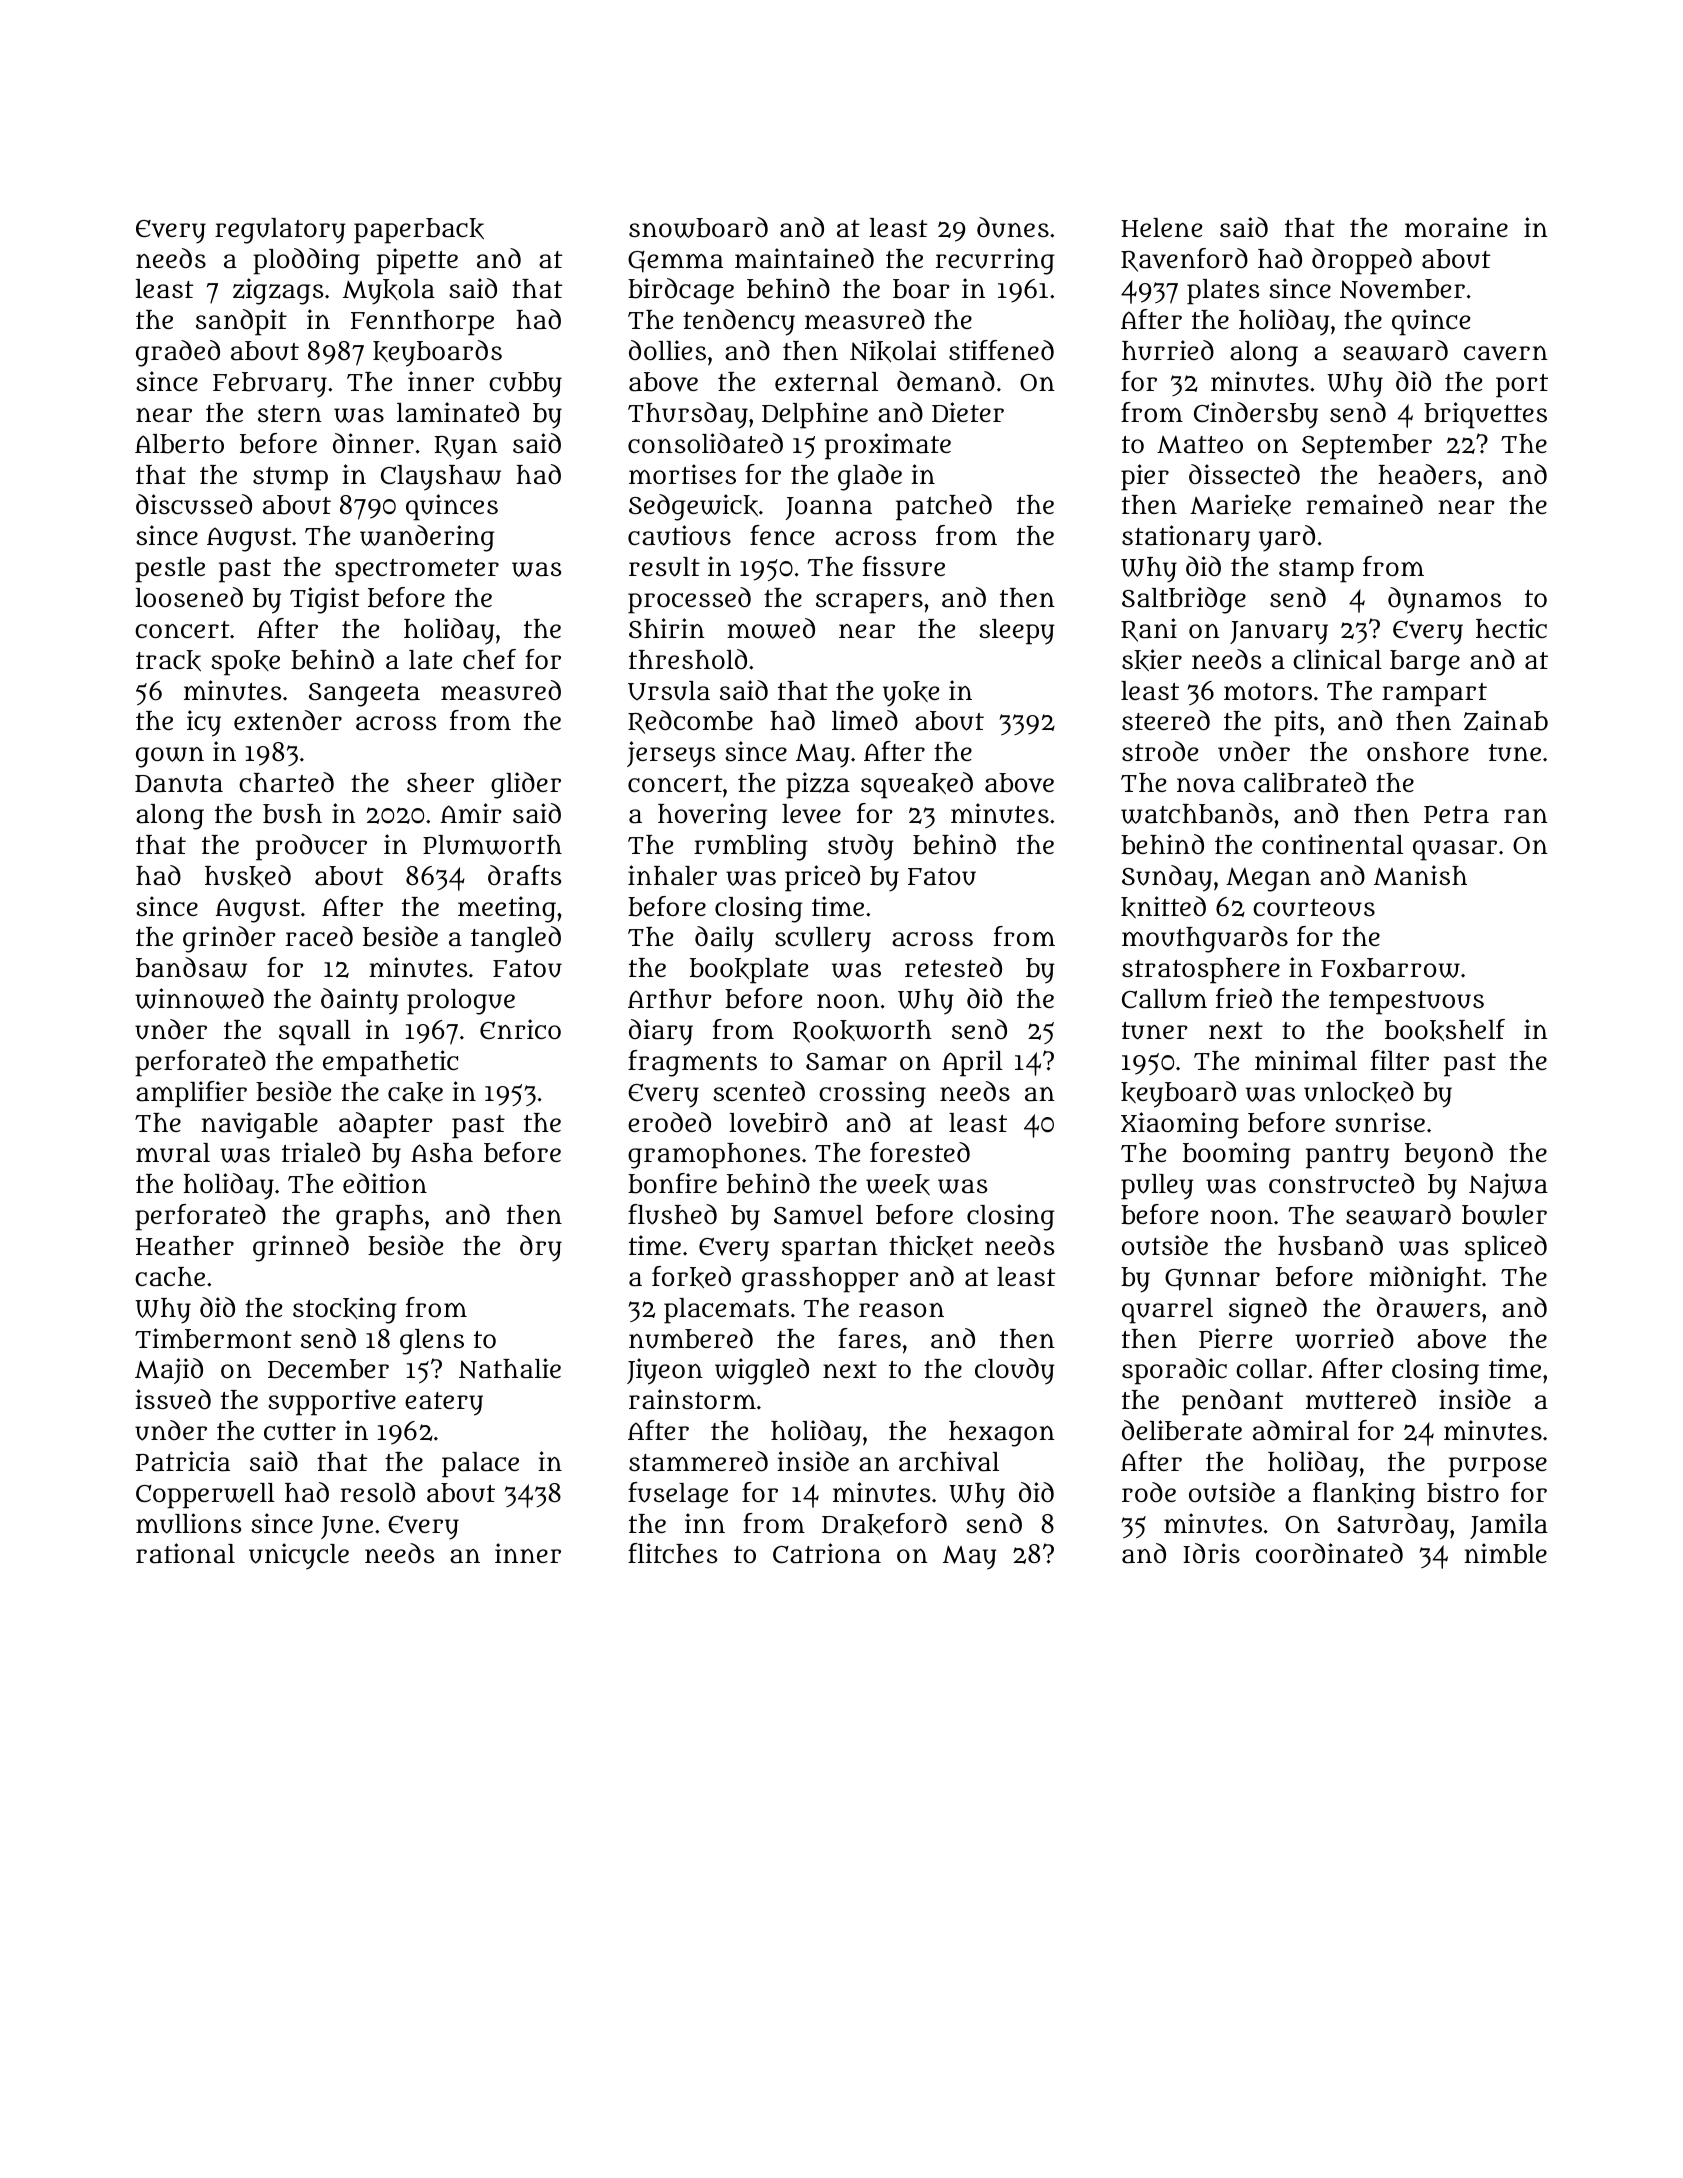 The width and height of the document is (1683, 2178). I want to click on Xiaoming, so click(1180, 1125).
